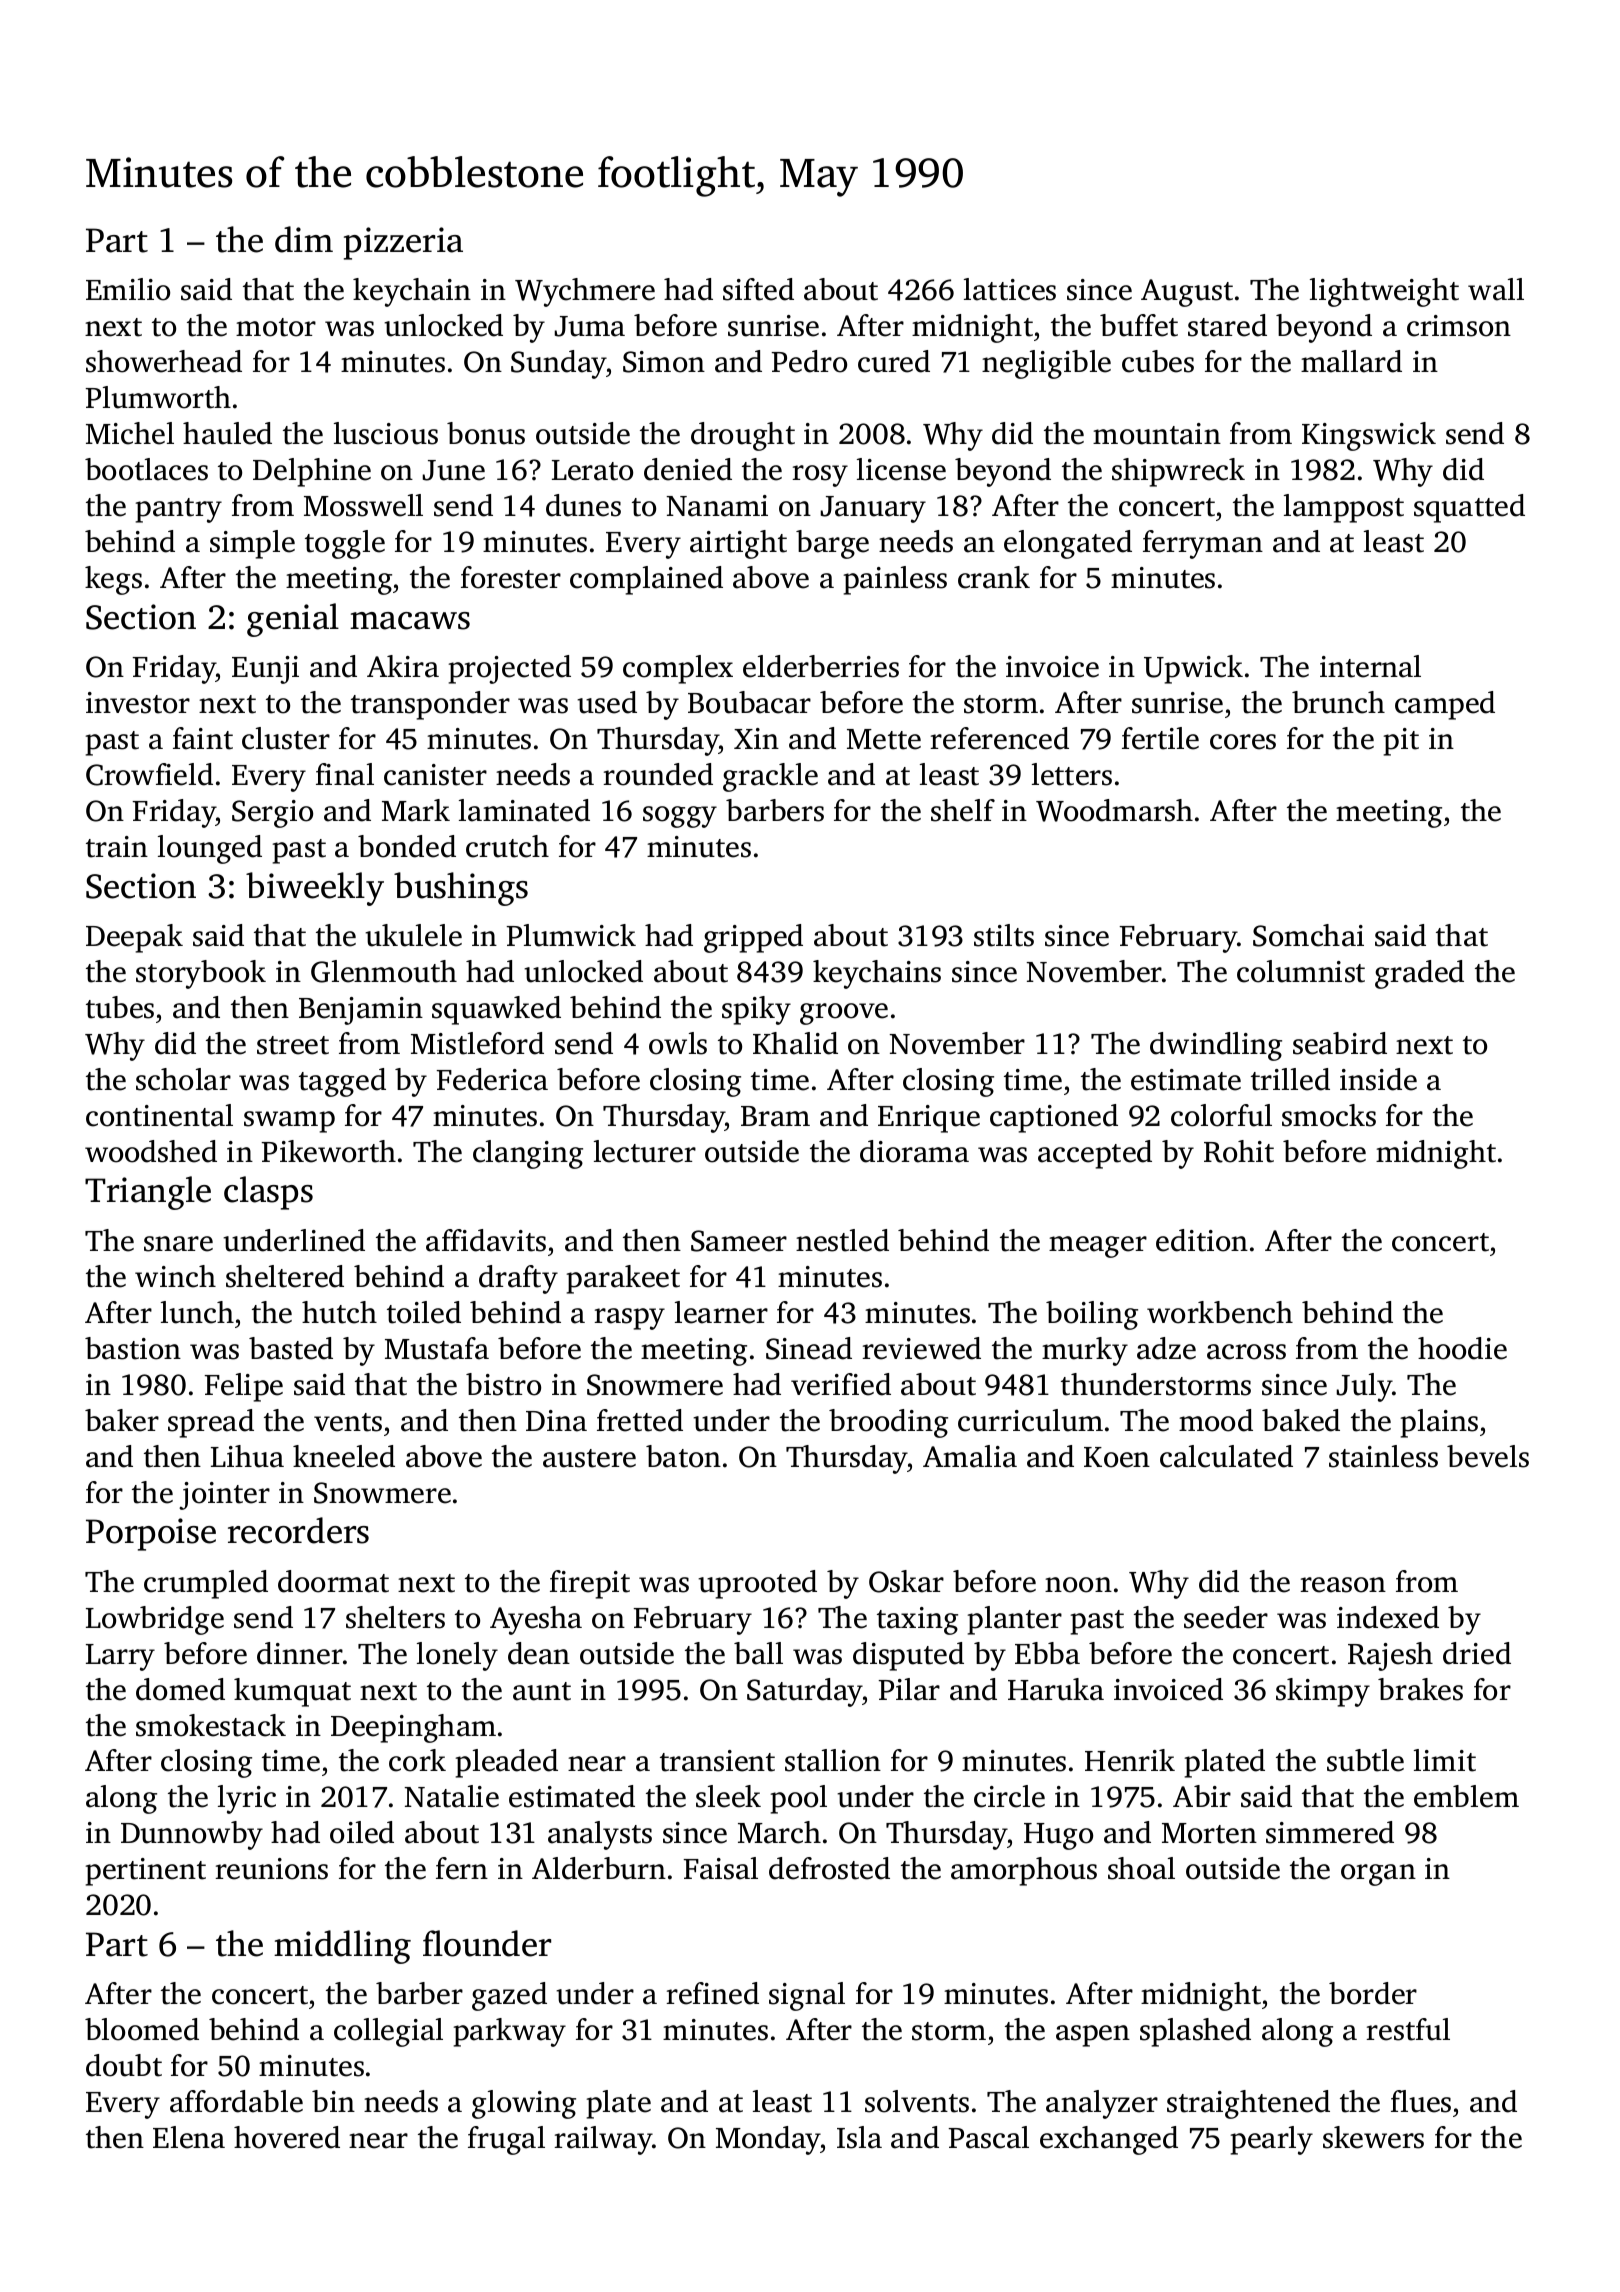 The width and height of the image is (1620, 2292). Describe the element at coordinates (271, 1869) in the image. I see `reunions` at that location.
